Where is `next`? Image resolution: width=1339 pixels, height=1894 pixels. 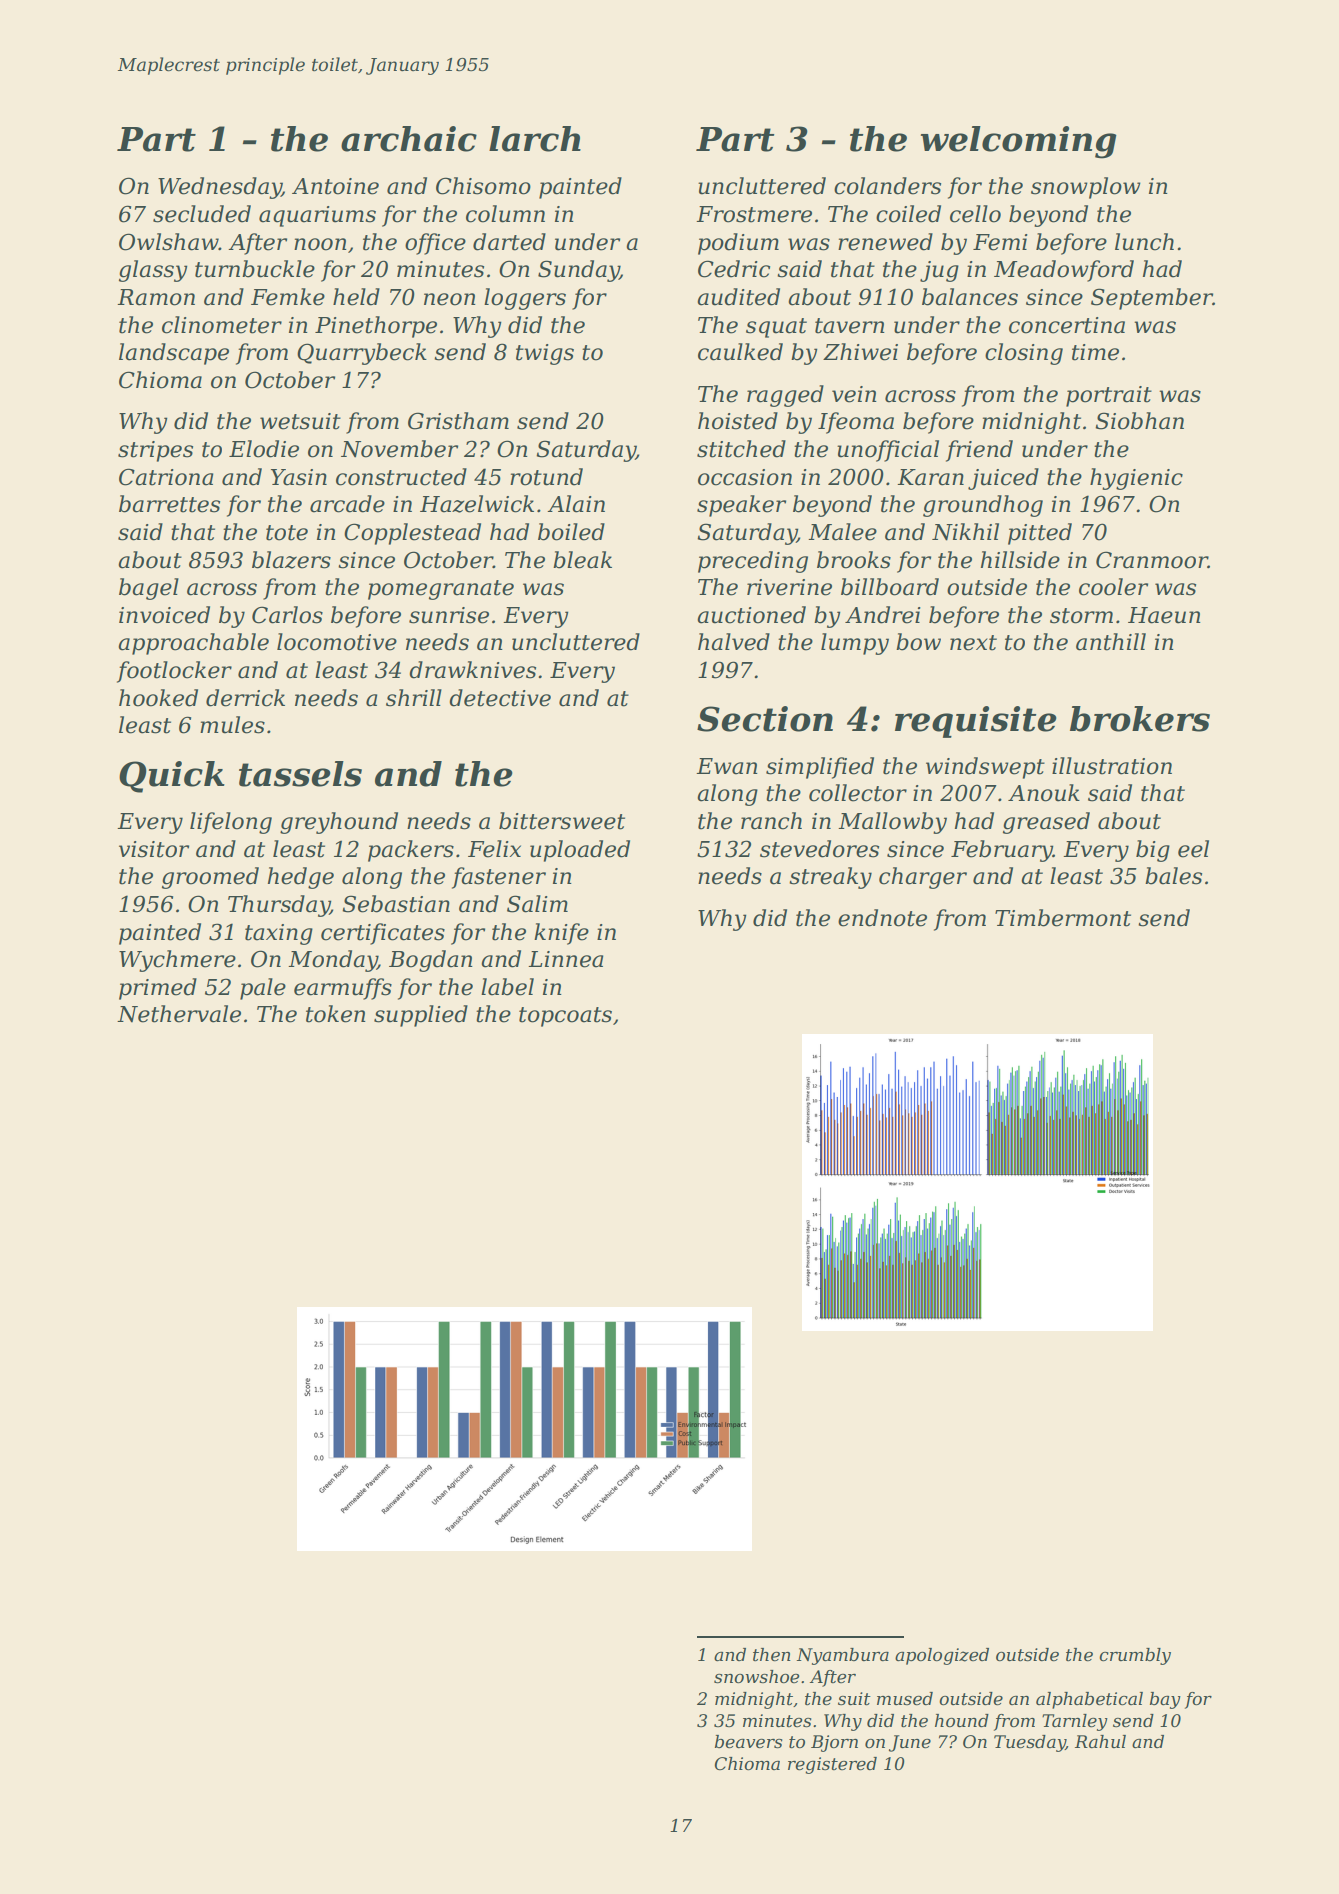
next is located at coordinates (973, 643).
